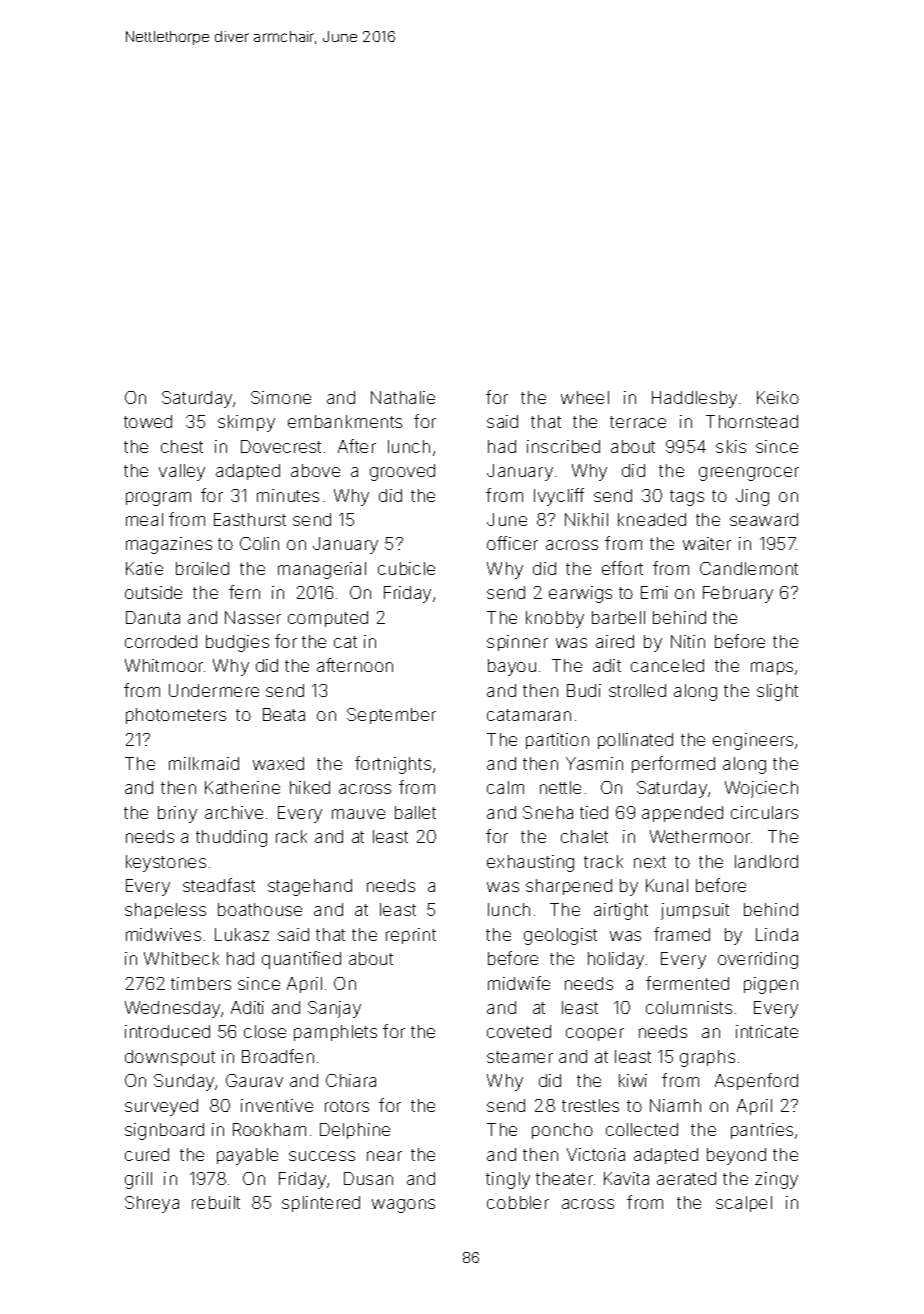 The width and height of the document is (924, 1314). Describe the element at coordinates (758, 960) in the document. I see `overriding` at that location.
